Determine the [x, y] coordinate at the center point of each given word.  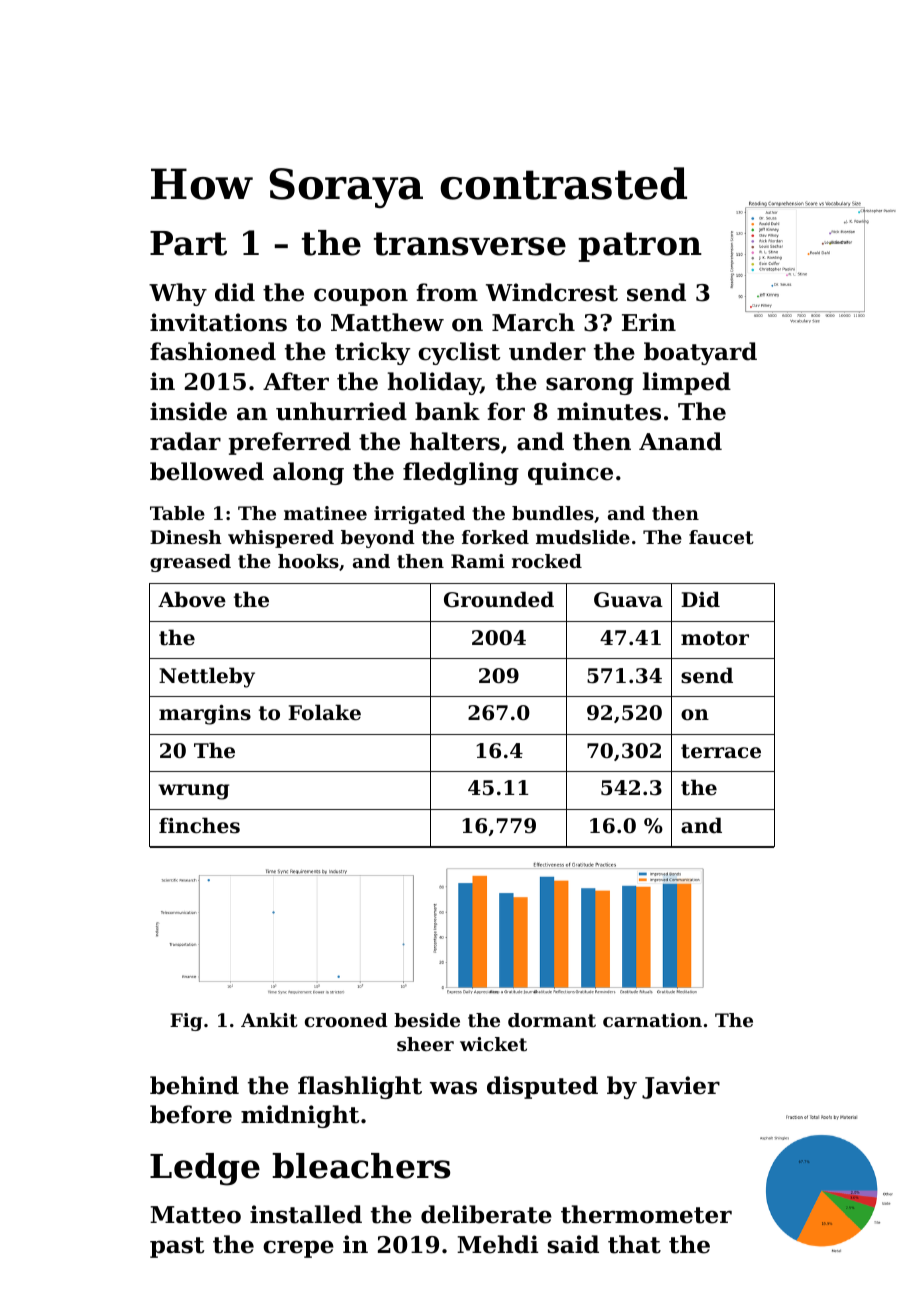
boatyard [700, 353]
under [547, 351]
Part [188, 243]
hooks [308, 561]
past [177, 1247]
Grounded [499, 599]
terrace [721, 751]
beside [427, 1020]
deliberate [486, 1214]
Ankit [269, 1020]
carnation [652, 1020]
